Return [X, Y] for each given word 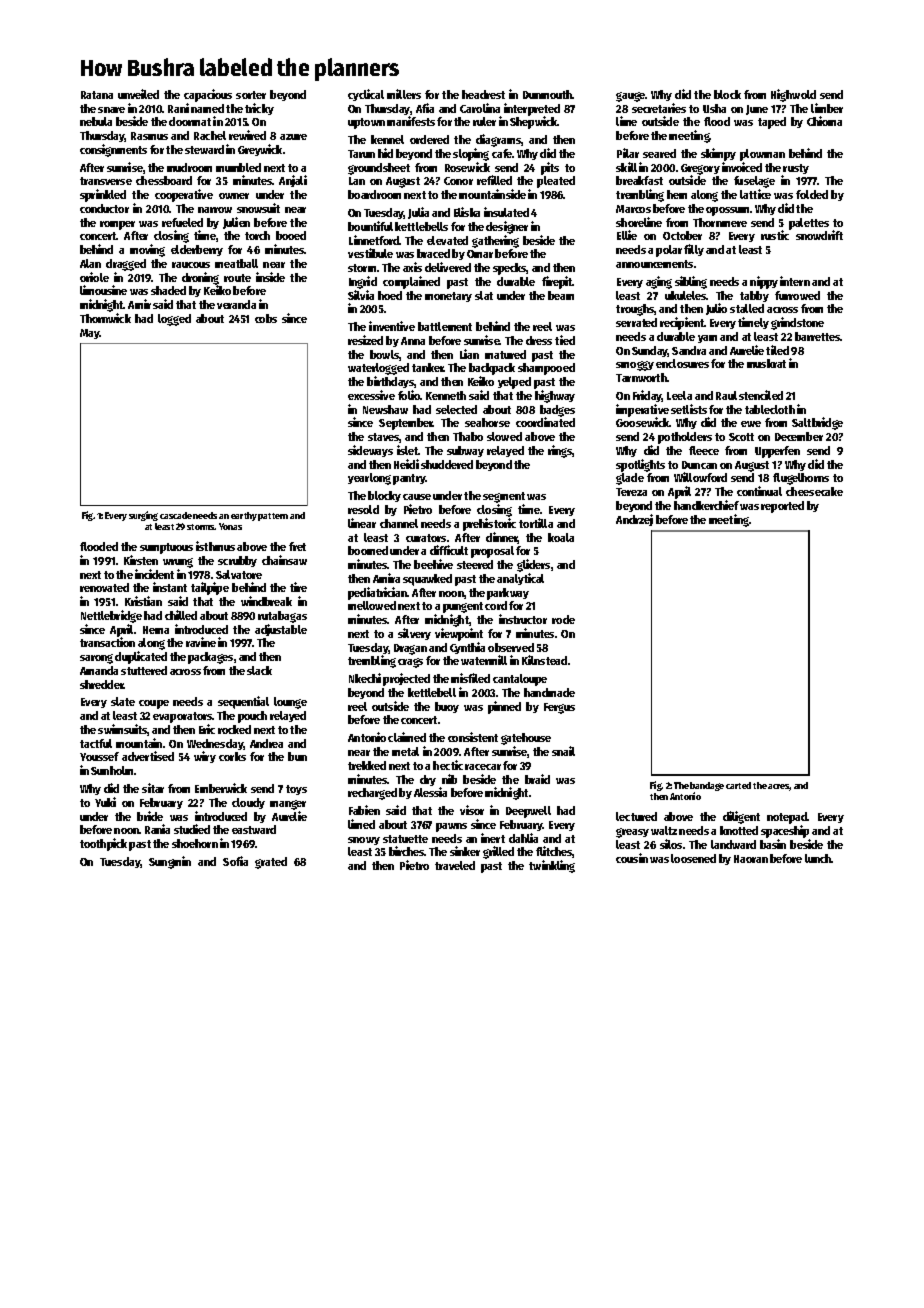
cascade [176, 515]
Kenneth [446, 395]
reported [782, 507]
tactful [96, 743]
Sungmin [170, 862]
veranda [236, 304]
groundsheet [379, 169]
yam [707, 339]
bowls [385, 355]
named [207, 108]
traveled [455, 865]
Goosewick [643, 422]
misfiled [470, 678]
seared [659, 153]
